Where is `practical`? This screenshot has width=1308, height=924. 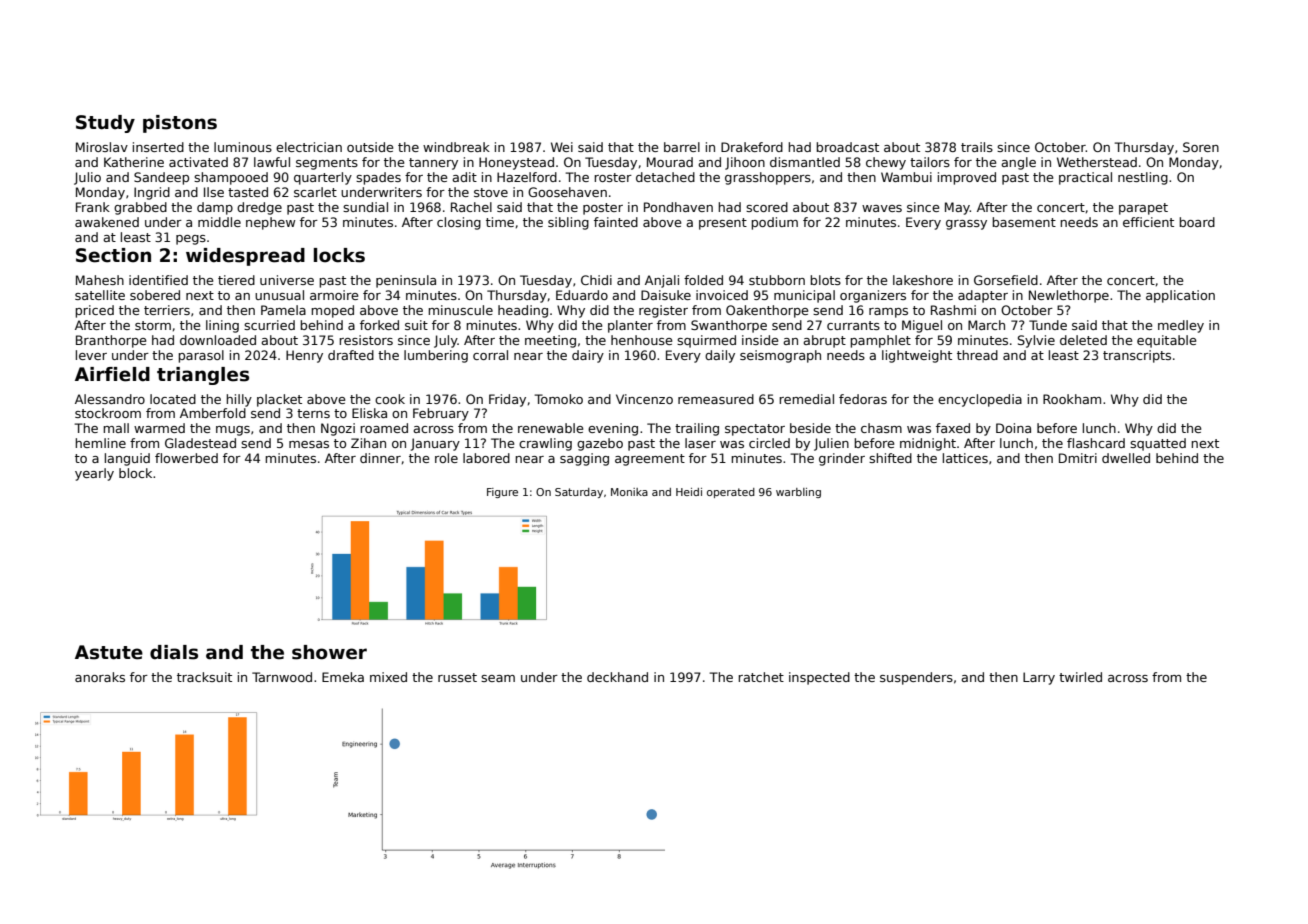 practical is located at coordinates (1085, 178).
